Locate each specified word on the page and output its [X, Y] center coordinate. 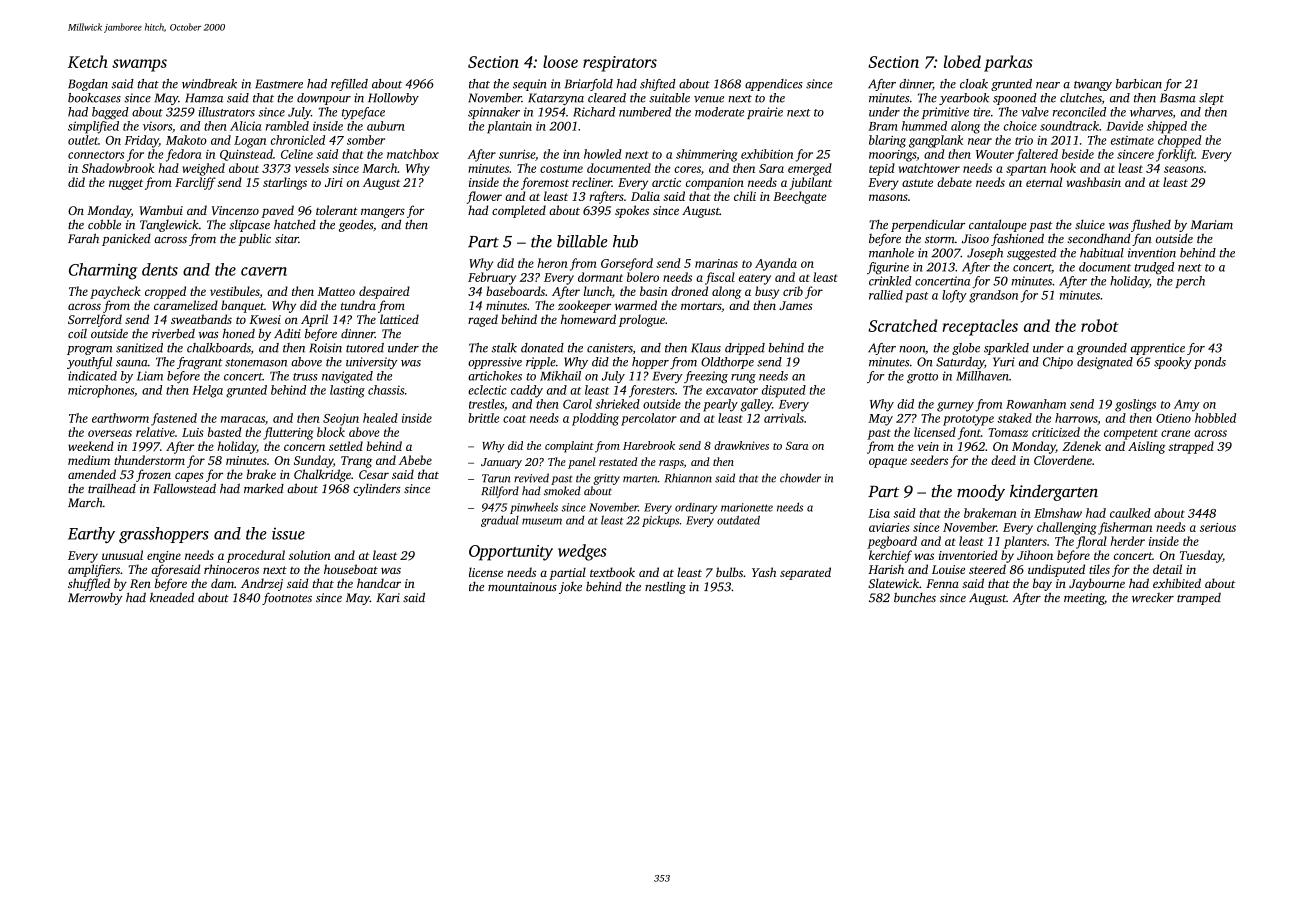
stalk [504, 348]
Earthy [91, 535]
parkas [1008, 63]
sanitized [139, 348]
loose [560, 61]
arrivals [784, 418]
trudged [1154, 268]
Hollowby [393, 99]
